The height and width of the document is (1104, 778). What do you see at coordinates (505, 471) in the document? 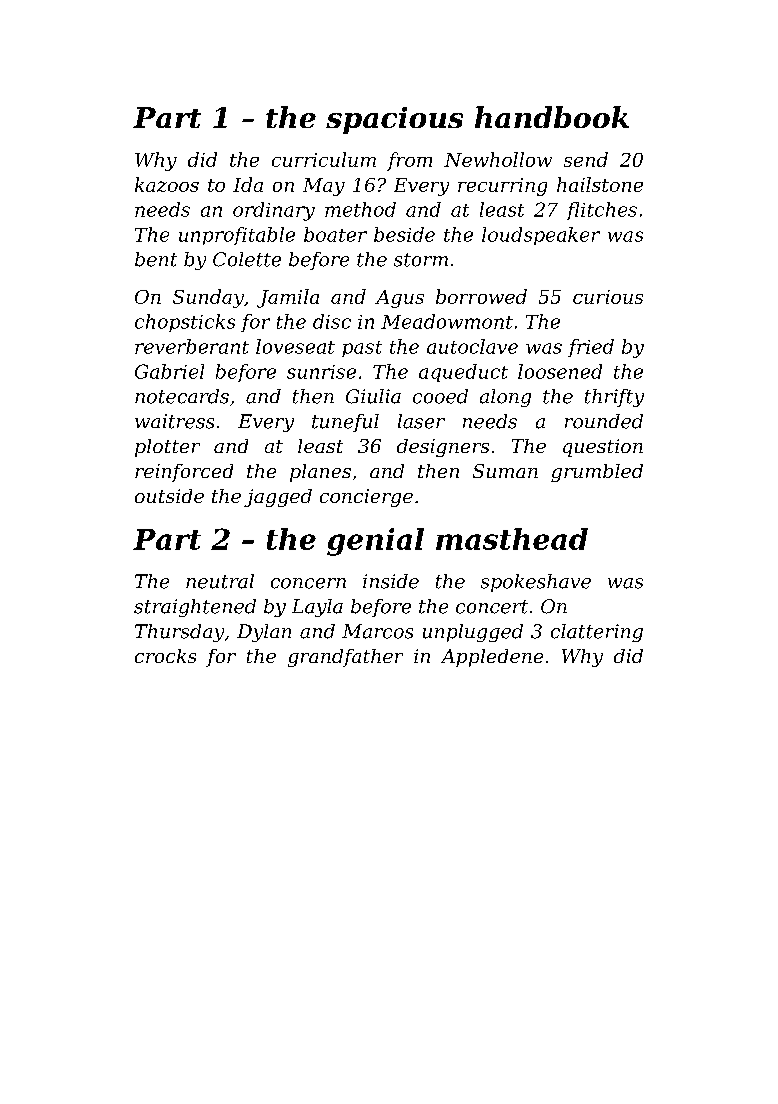
I see `Suman` at bounding box center [505, 471].
